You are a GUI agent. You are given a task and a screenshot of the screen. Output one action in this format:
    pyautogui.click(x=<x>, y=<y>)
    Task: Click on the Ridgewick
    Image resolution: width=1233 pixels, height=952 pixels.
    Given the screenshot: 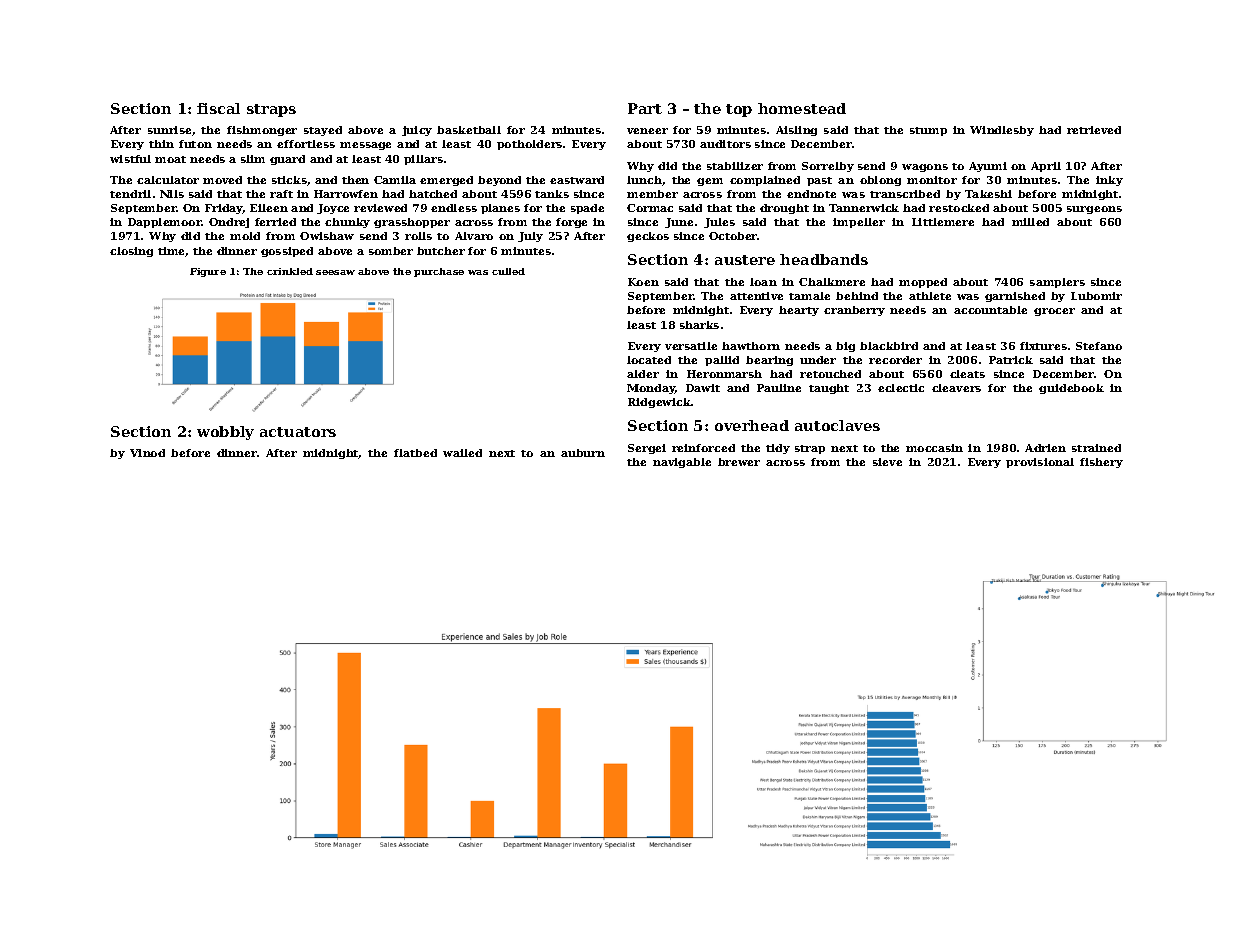 What is the action you would take?
    pyautogui.click(x=659, y=403)
